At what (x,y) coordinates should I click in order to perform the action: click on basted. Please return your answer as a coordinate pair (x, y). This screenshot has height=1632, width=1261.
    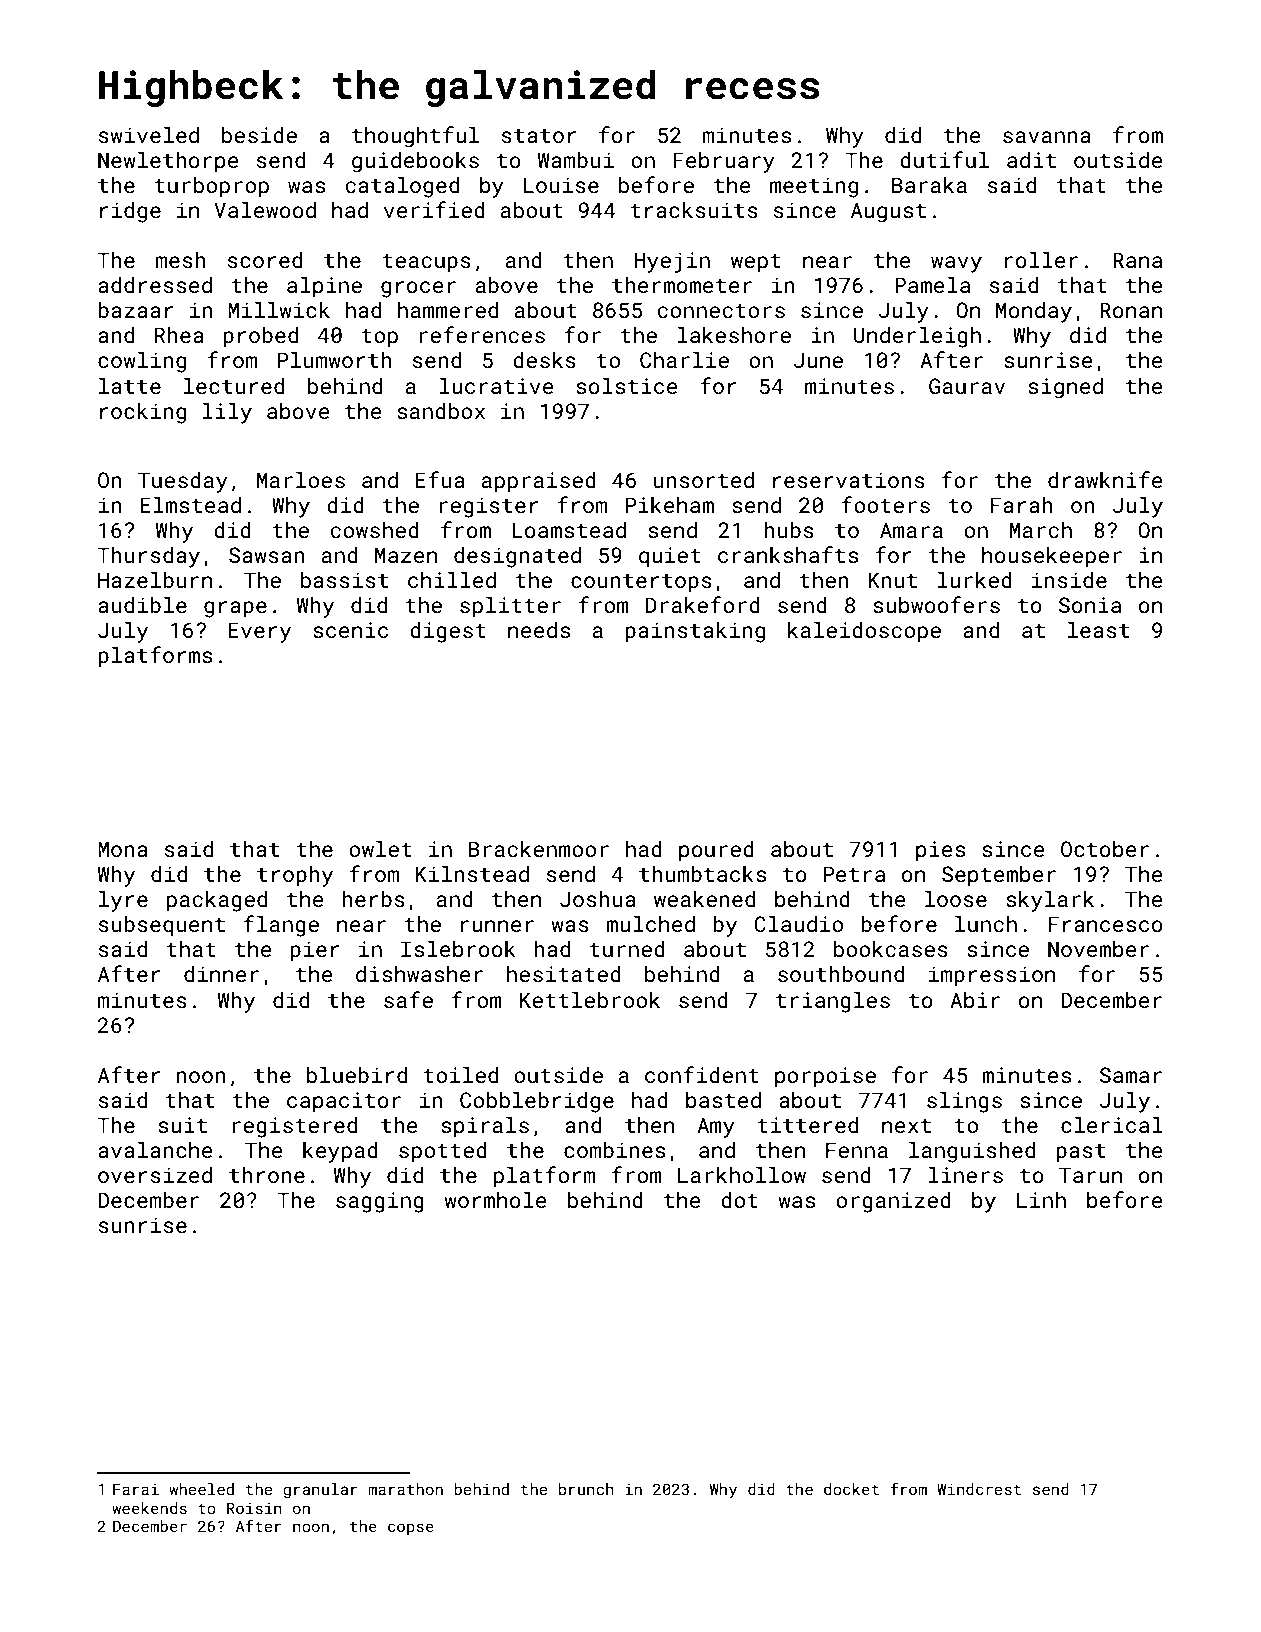
    Looking at the image, I should click on (723, 1099).
